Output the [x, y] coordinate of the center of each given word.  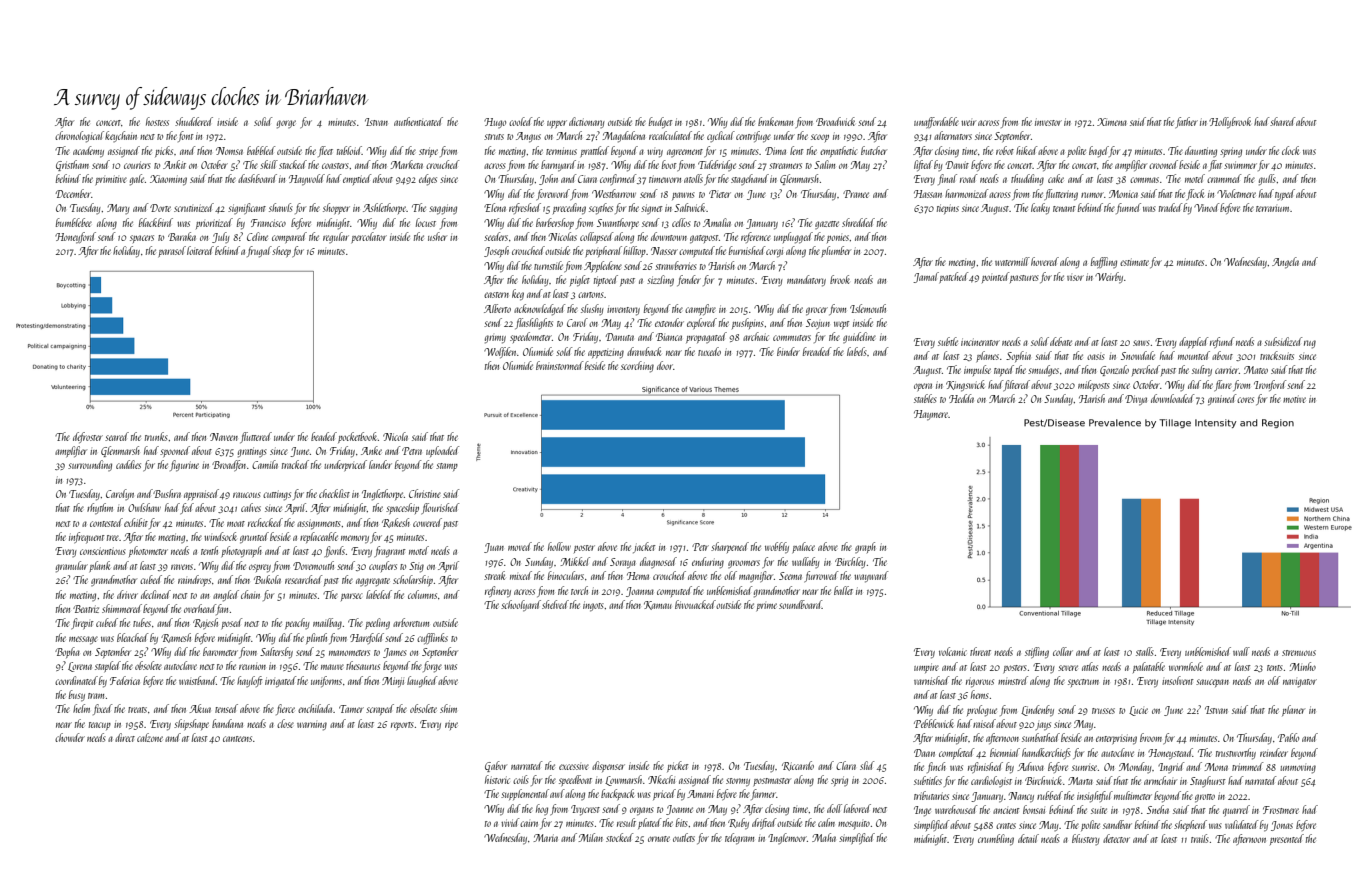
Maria [545, 838]
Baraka [182, 236]
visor [1075, 278]
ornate [659, 839]
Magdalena [623, 137]
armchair [1160, 780]
